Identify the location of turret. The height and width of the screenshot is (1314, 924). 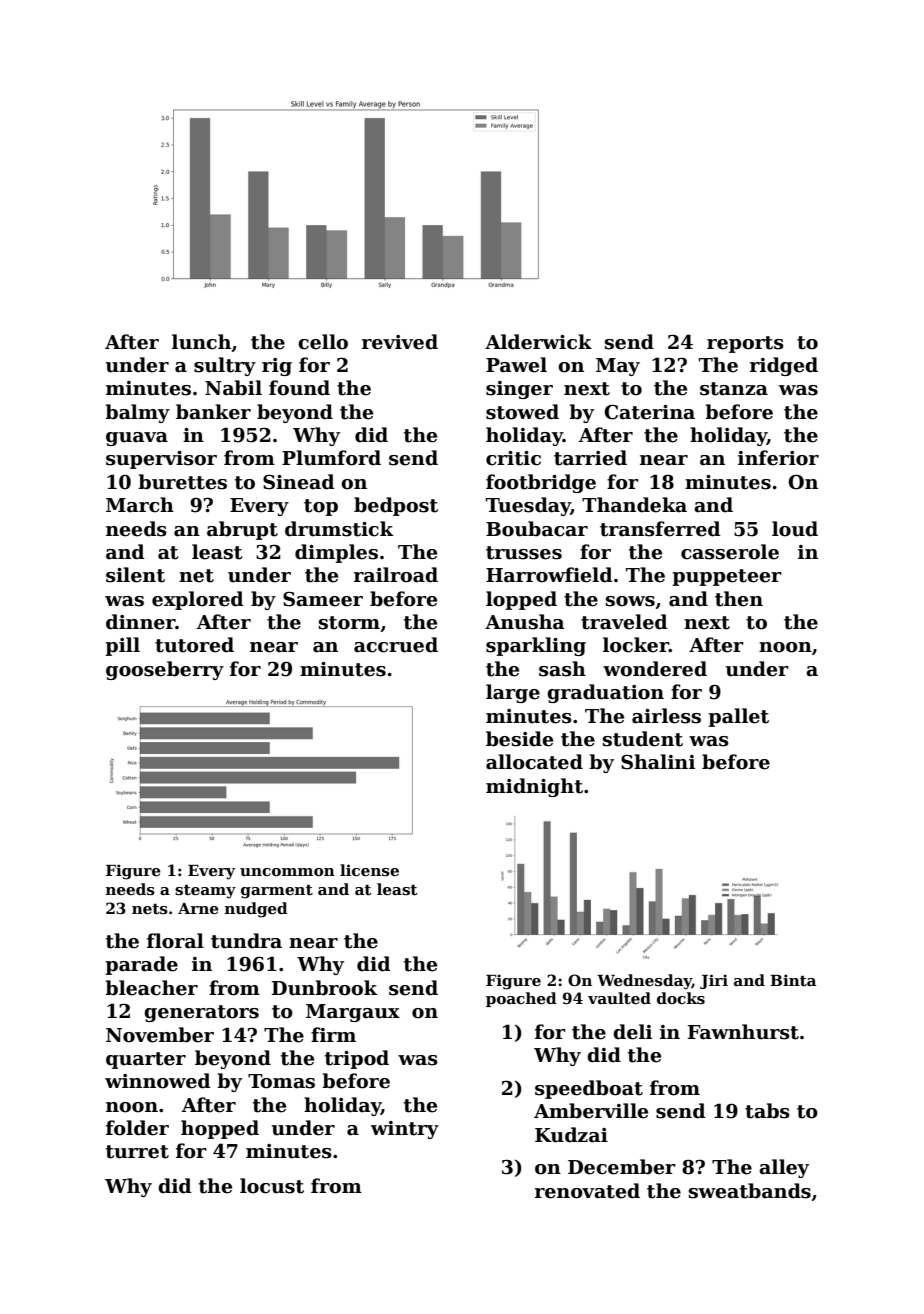
(137, 1152).
